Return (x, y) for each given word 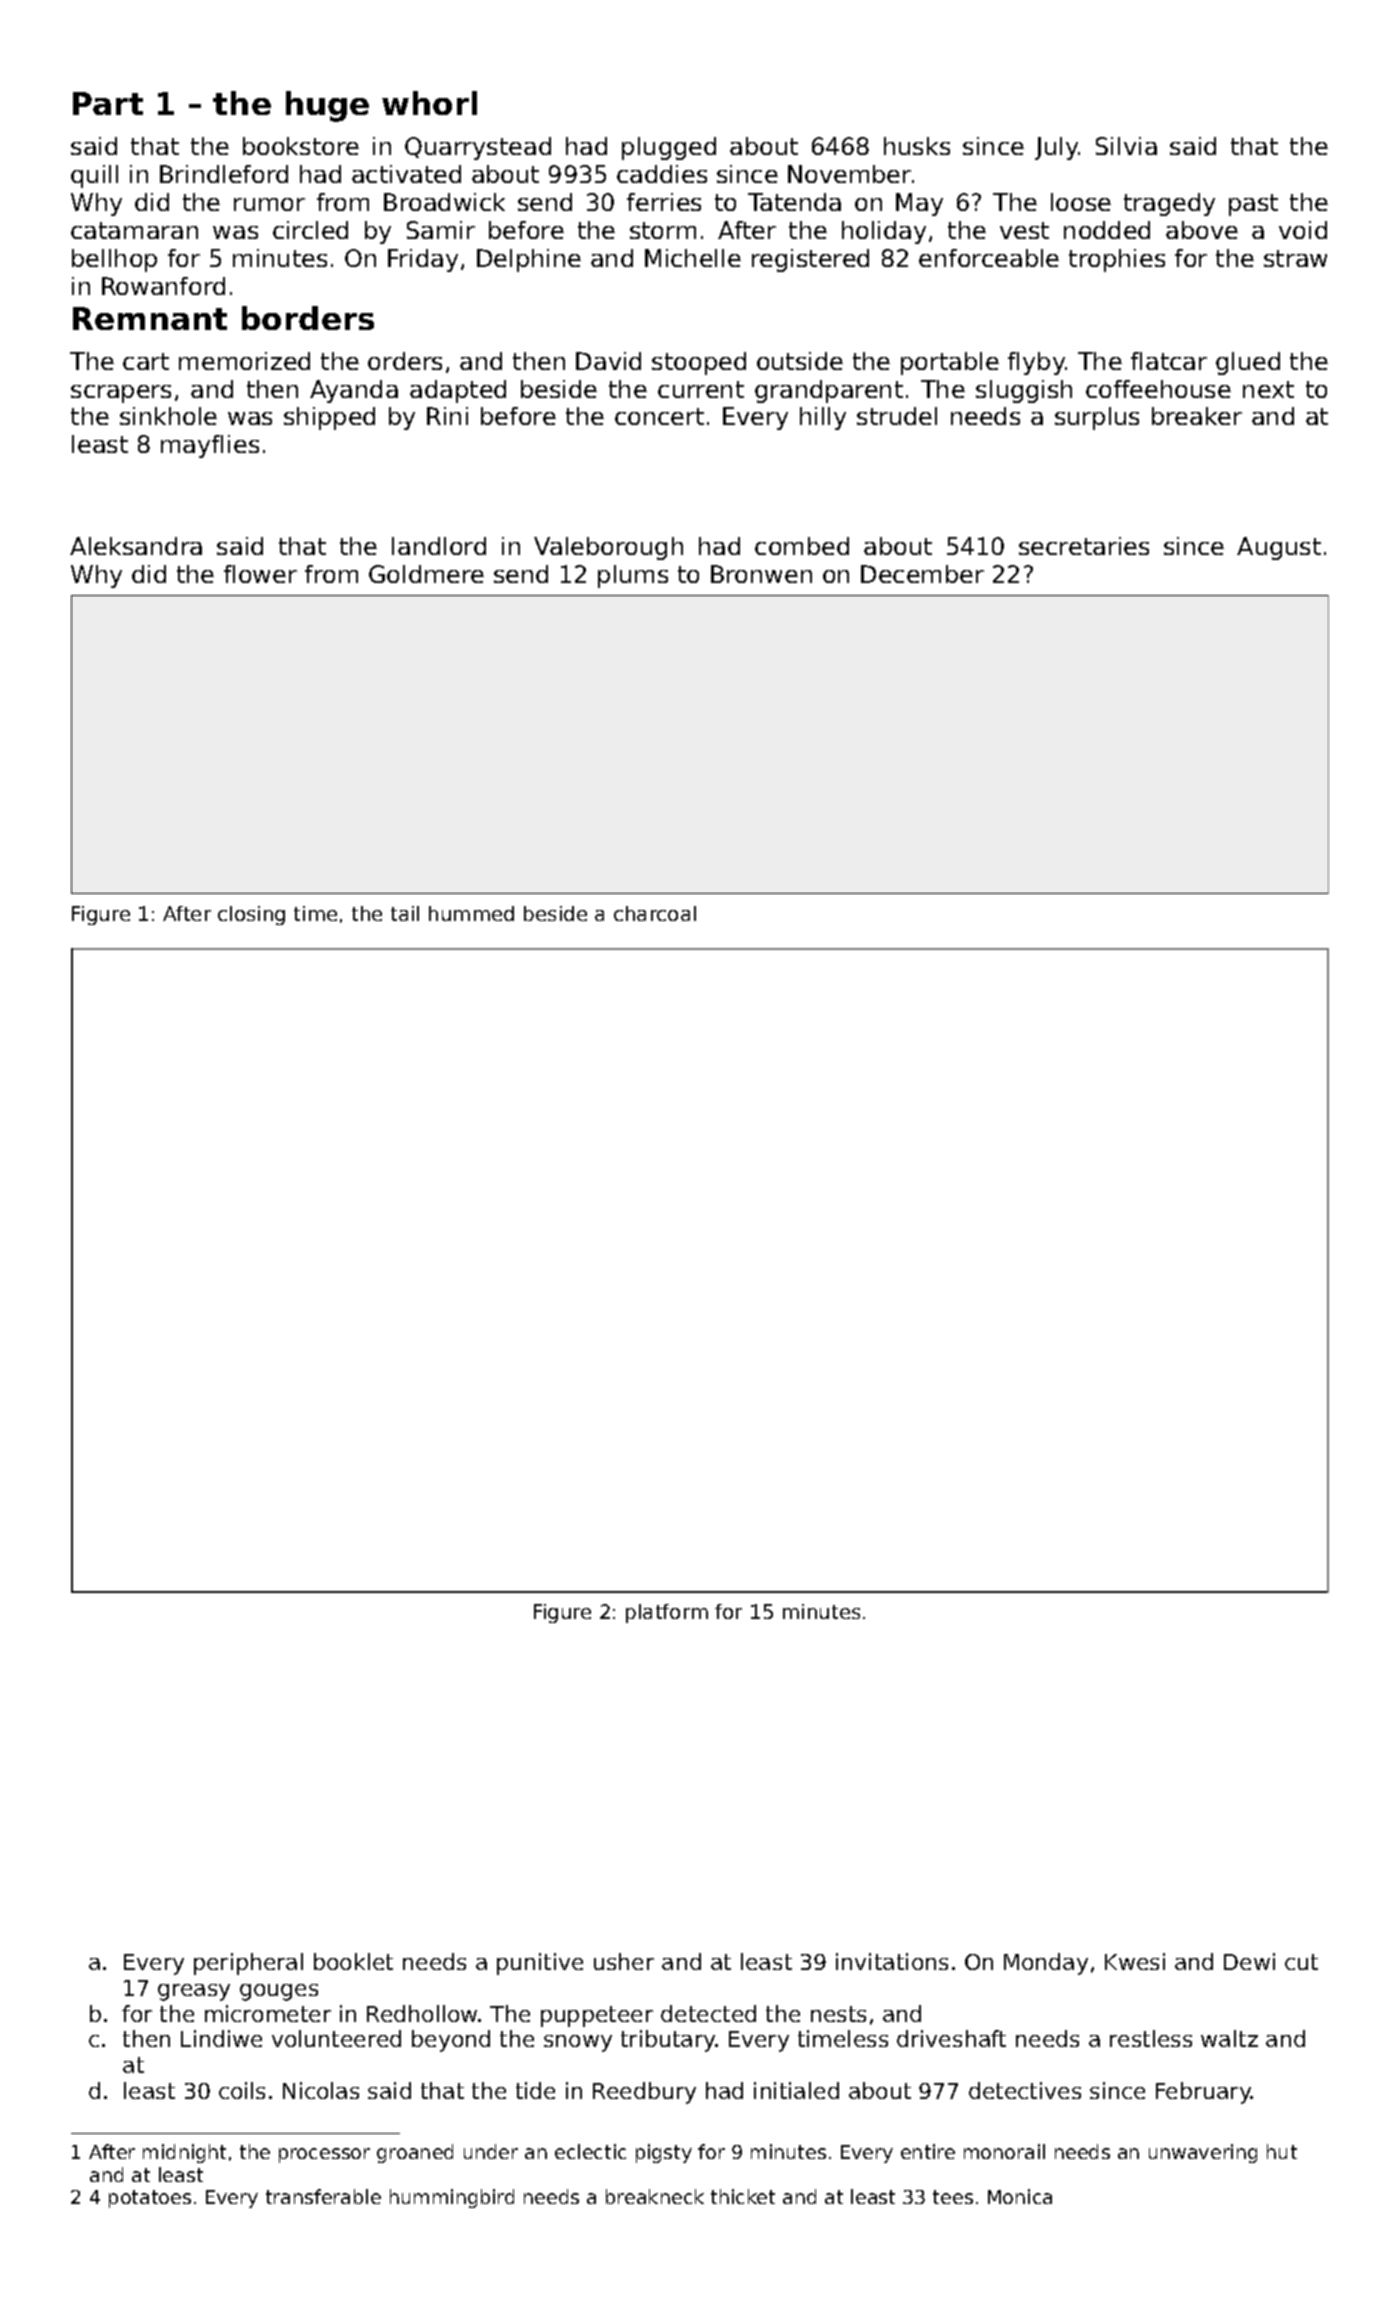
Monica (1020, 2196)
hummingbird (452, 2198)
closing (251, 915)
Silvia (1126, 146)
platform (667, 1613)
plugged (669, 148)
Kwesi (1135, 1961)
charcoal (655, 913)
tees (953, 2197)
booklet (353, 1961)
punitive (540, 1964)
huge (327, 106)
